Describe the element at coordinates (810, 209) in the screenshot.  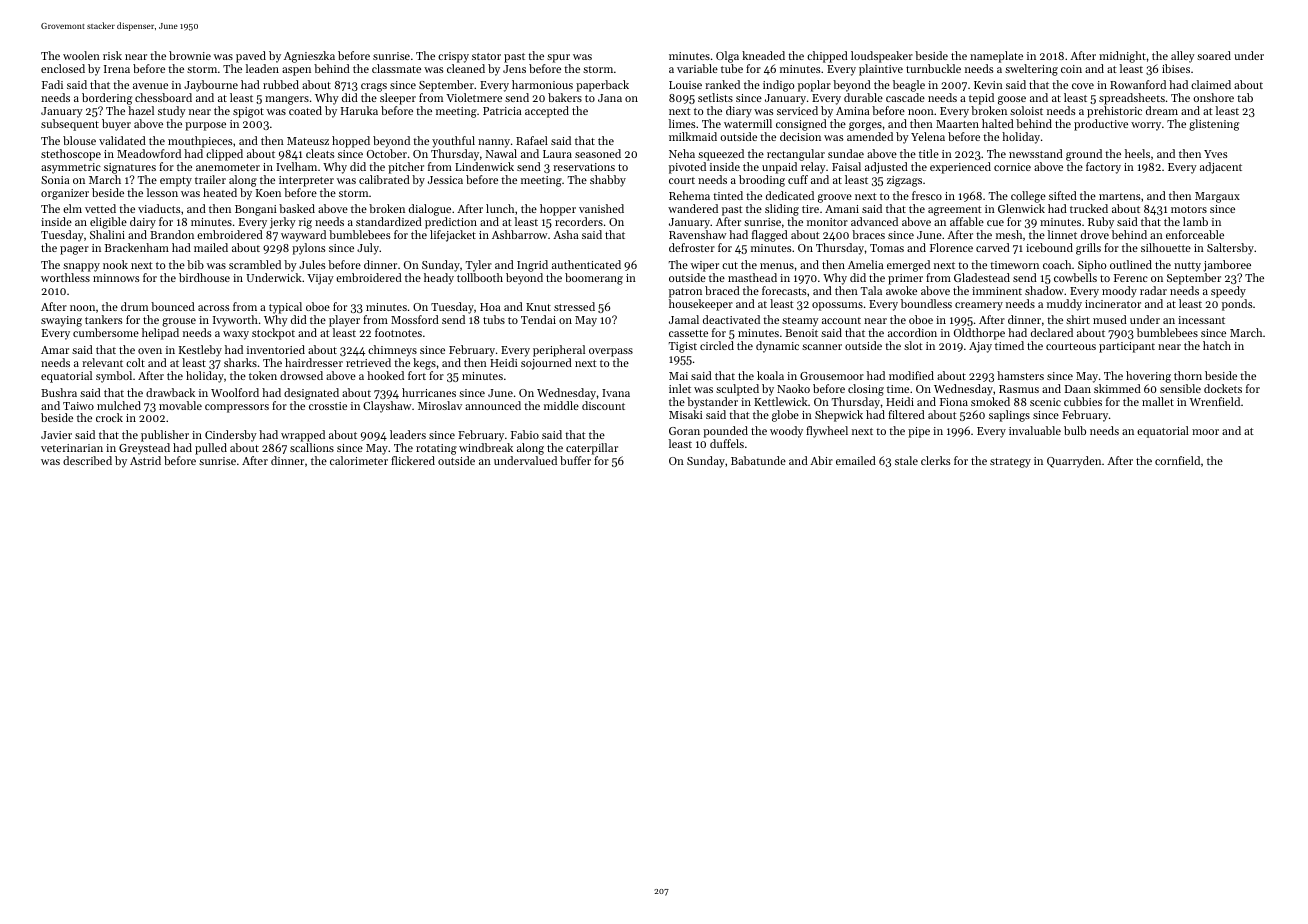
I see `tire` at that location.
